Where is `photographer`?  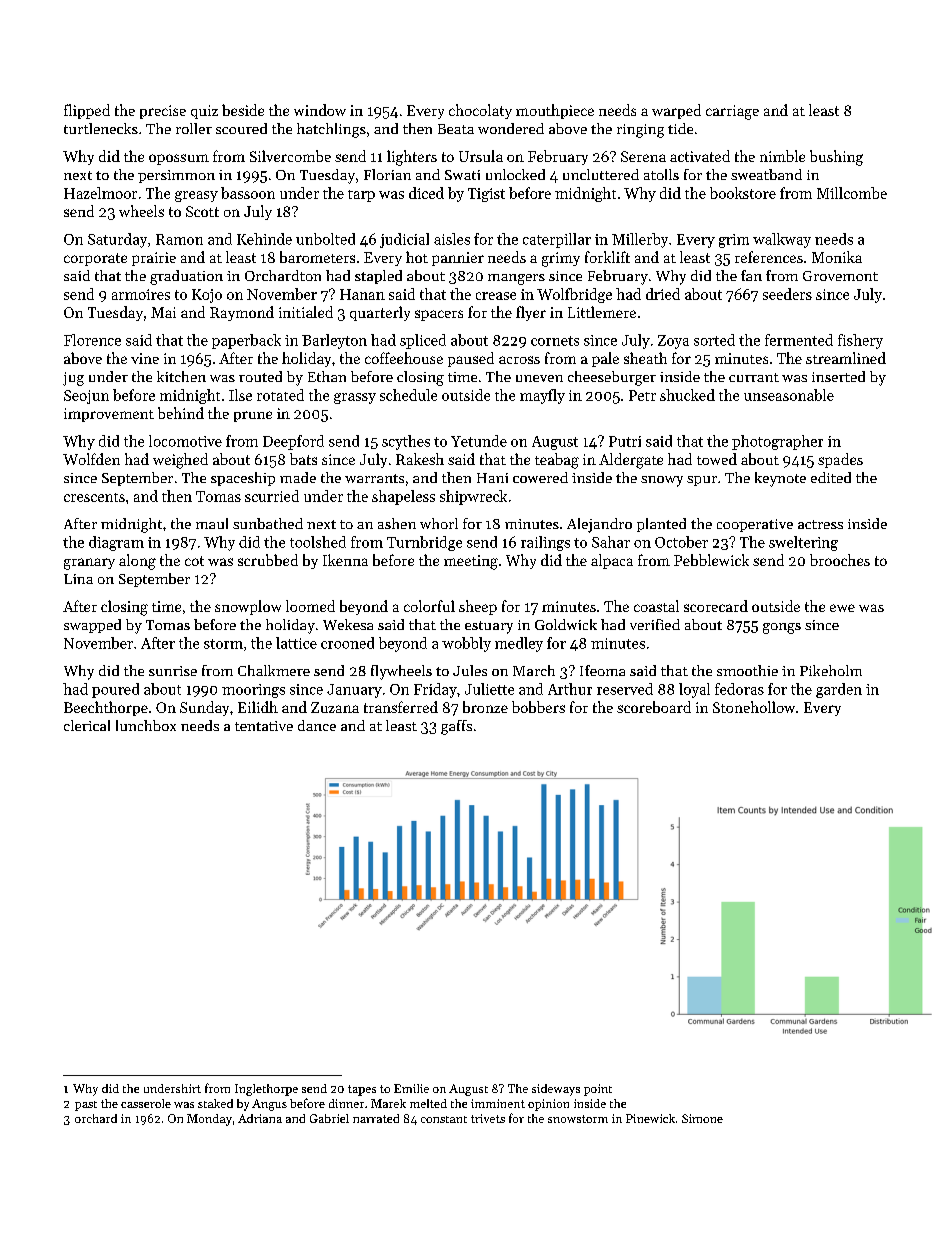
photographer is located at coordinates (777, 442).
